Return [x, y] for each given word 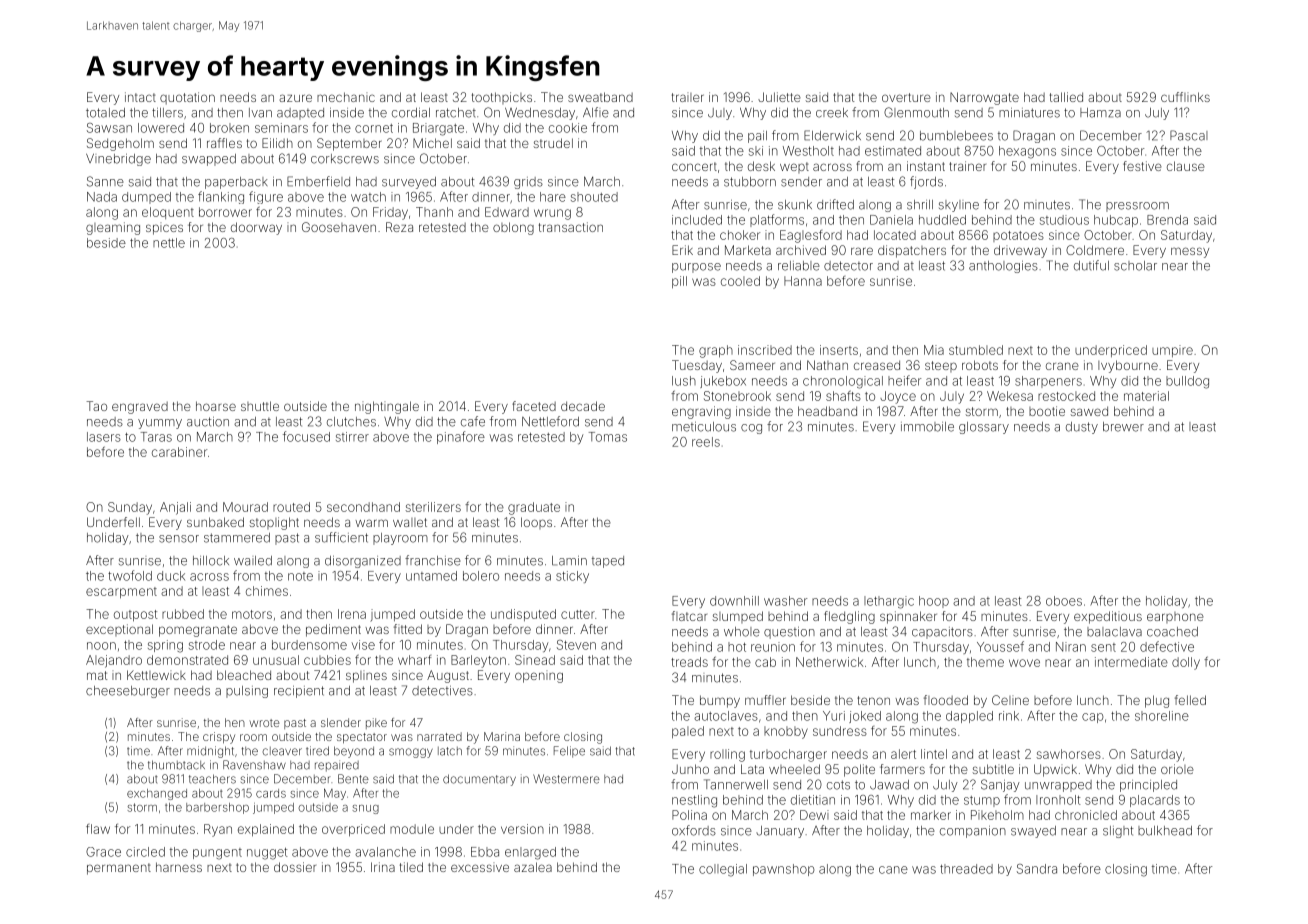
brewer [1123, 427]
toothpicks [502, 98]
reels [706, 442]
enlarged [530, 853]
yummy [160, 424]
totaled [105, 113]
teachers [212, 779]
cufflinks [1185, 97]
